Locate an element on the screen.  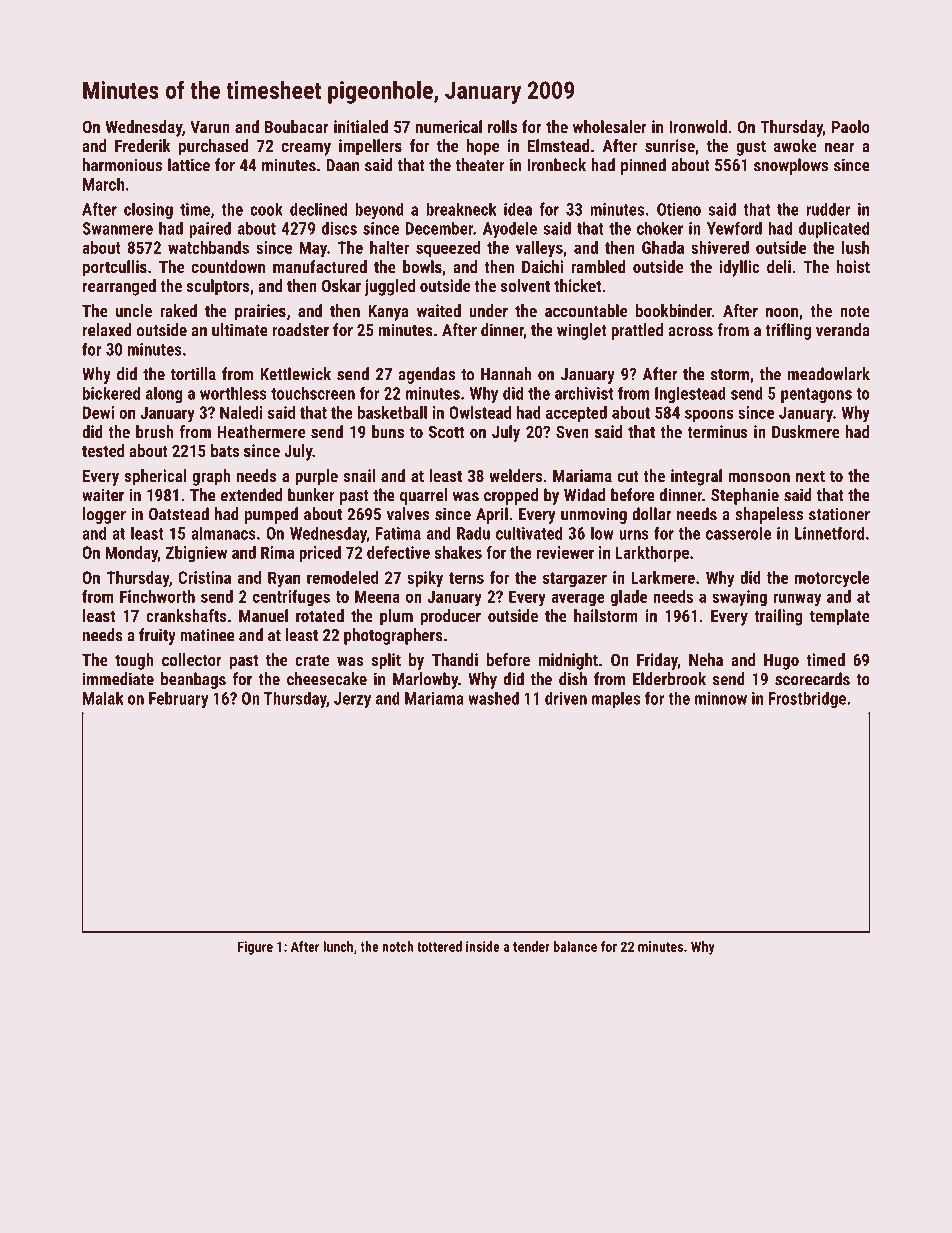
extended is located at coordinates (251, 495).
